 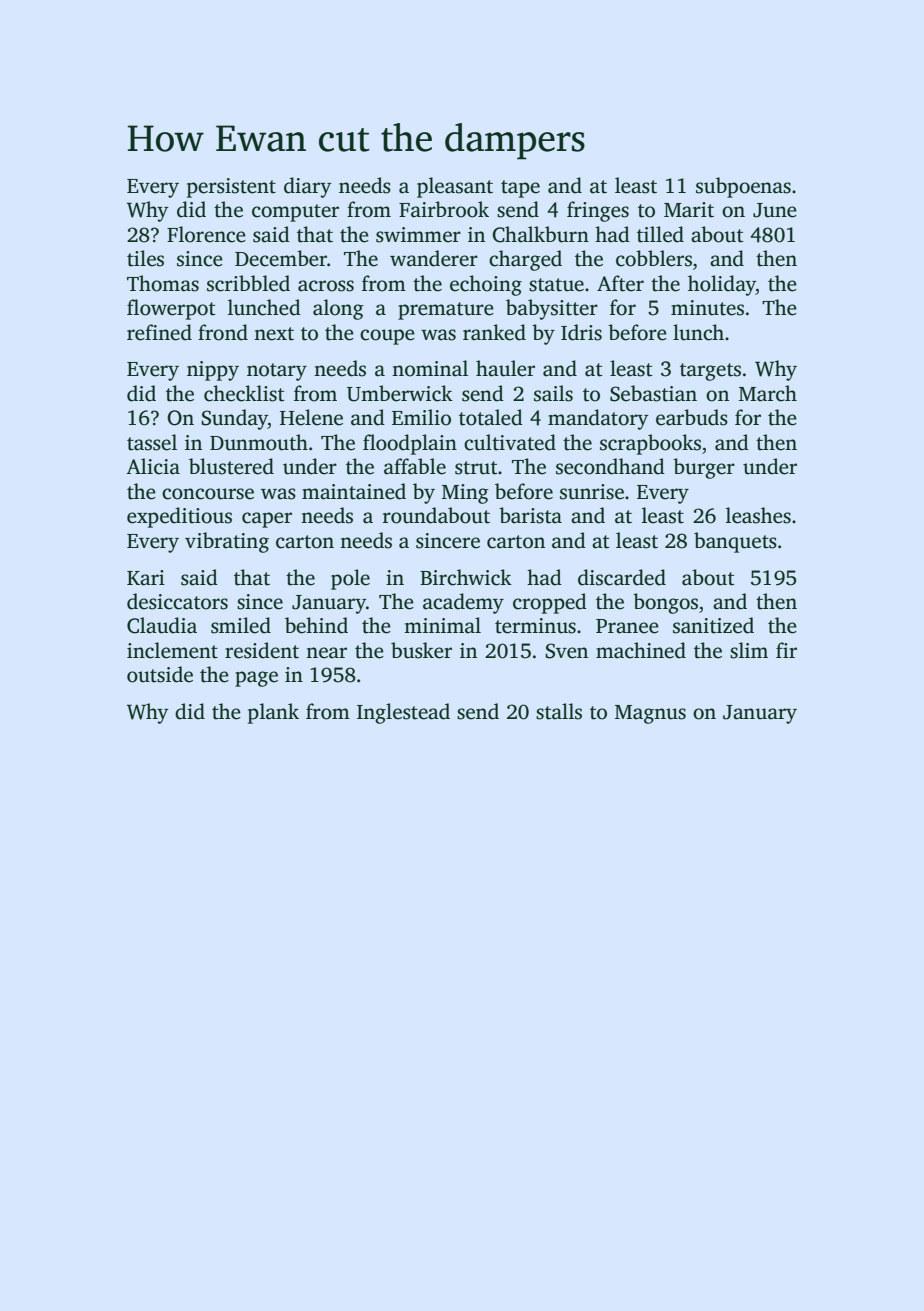 What do you see at coordinates (446, 311) in the image?
I see `premature` at bounding box center [446, 311].
